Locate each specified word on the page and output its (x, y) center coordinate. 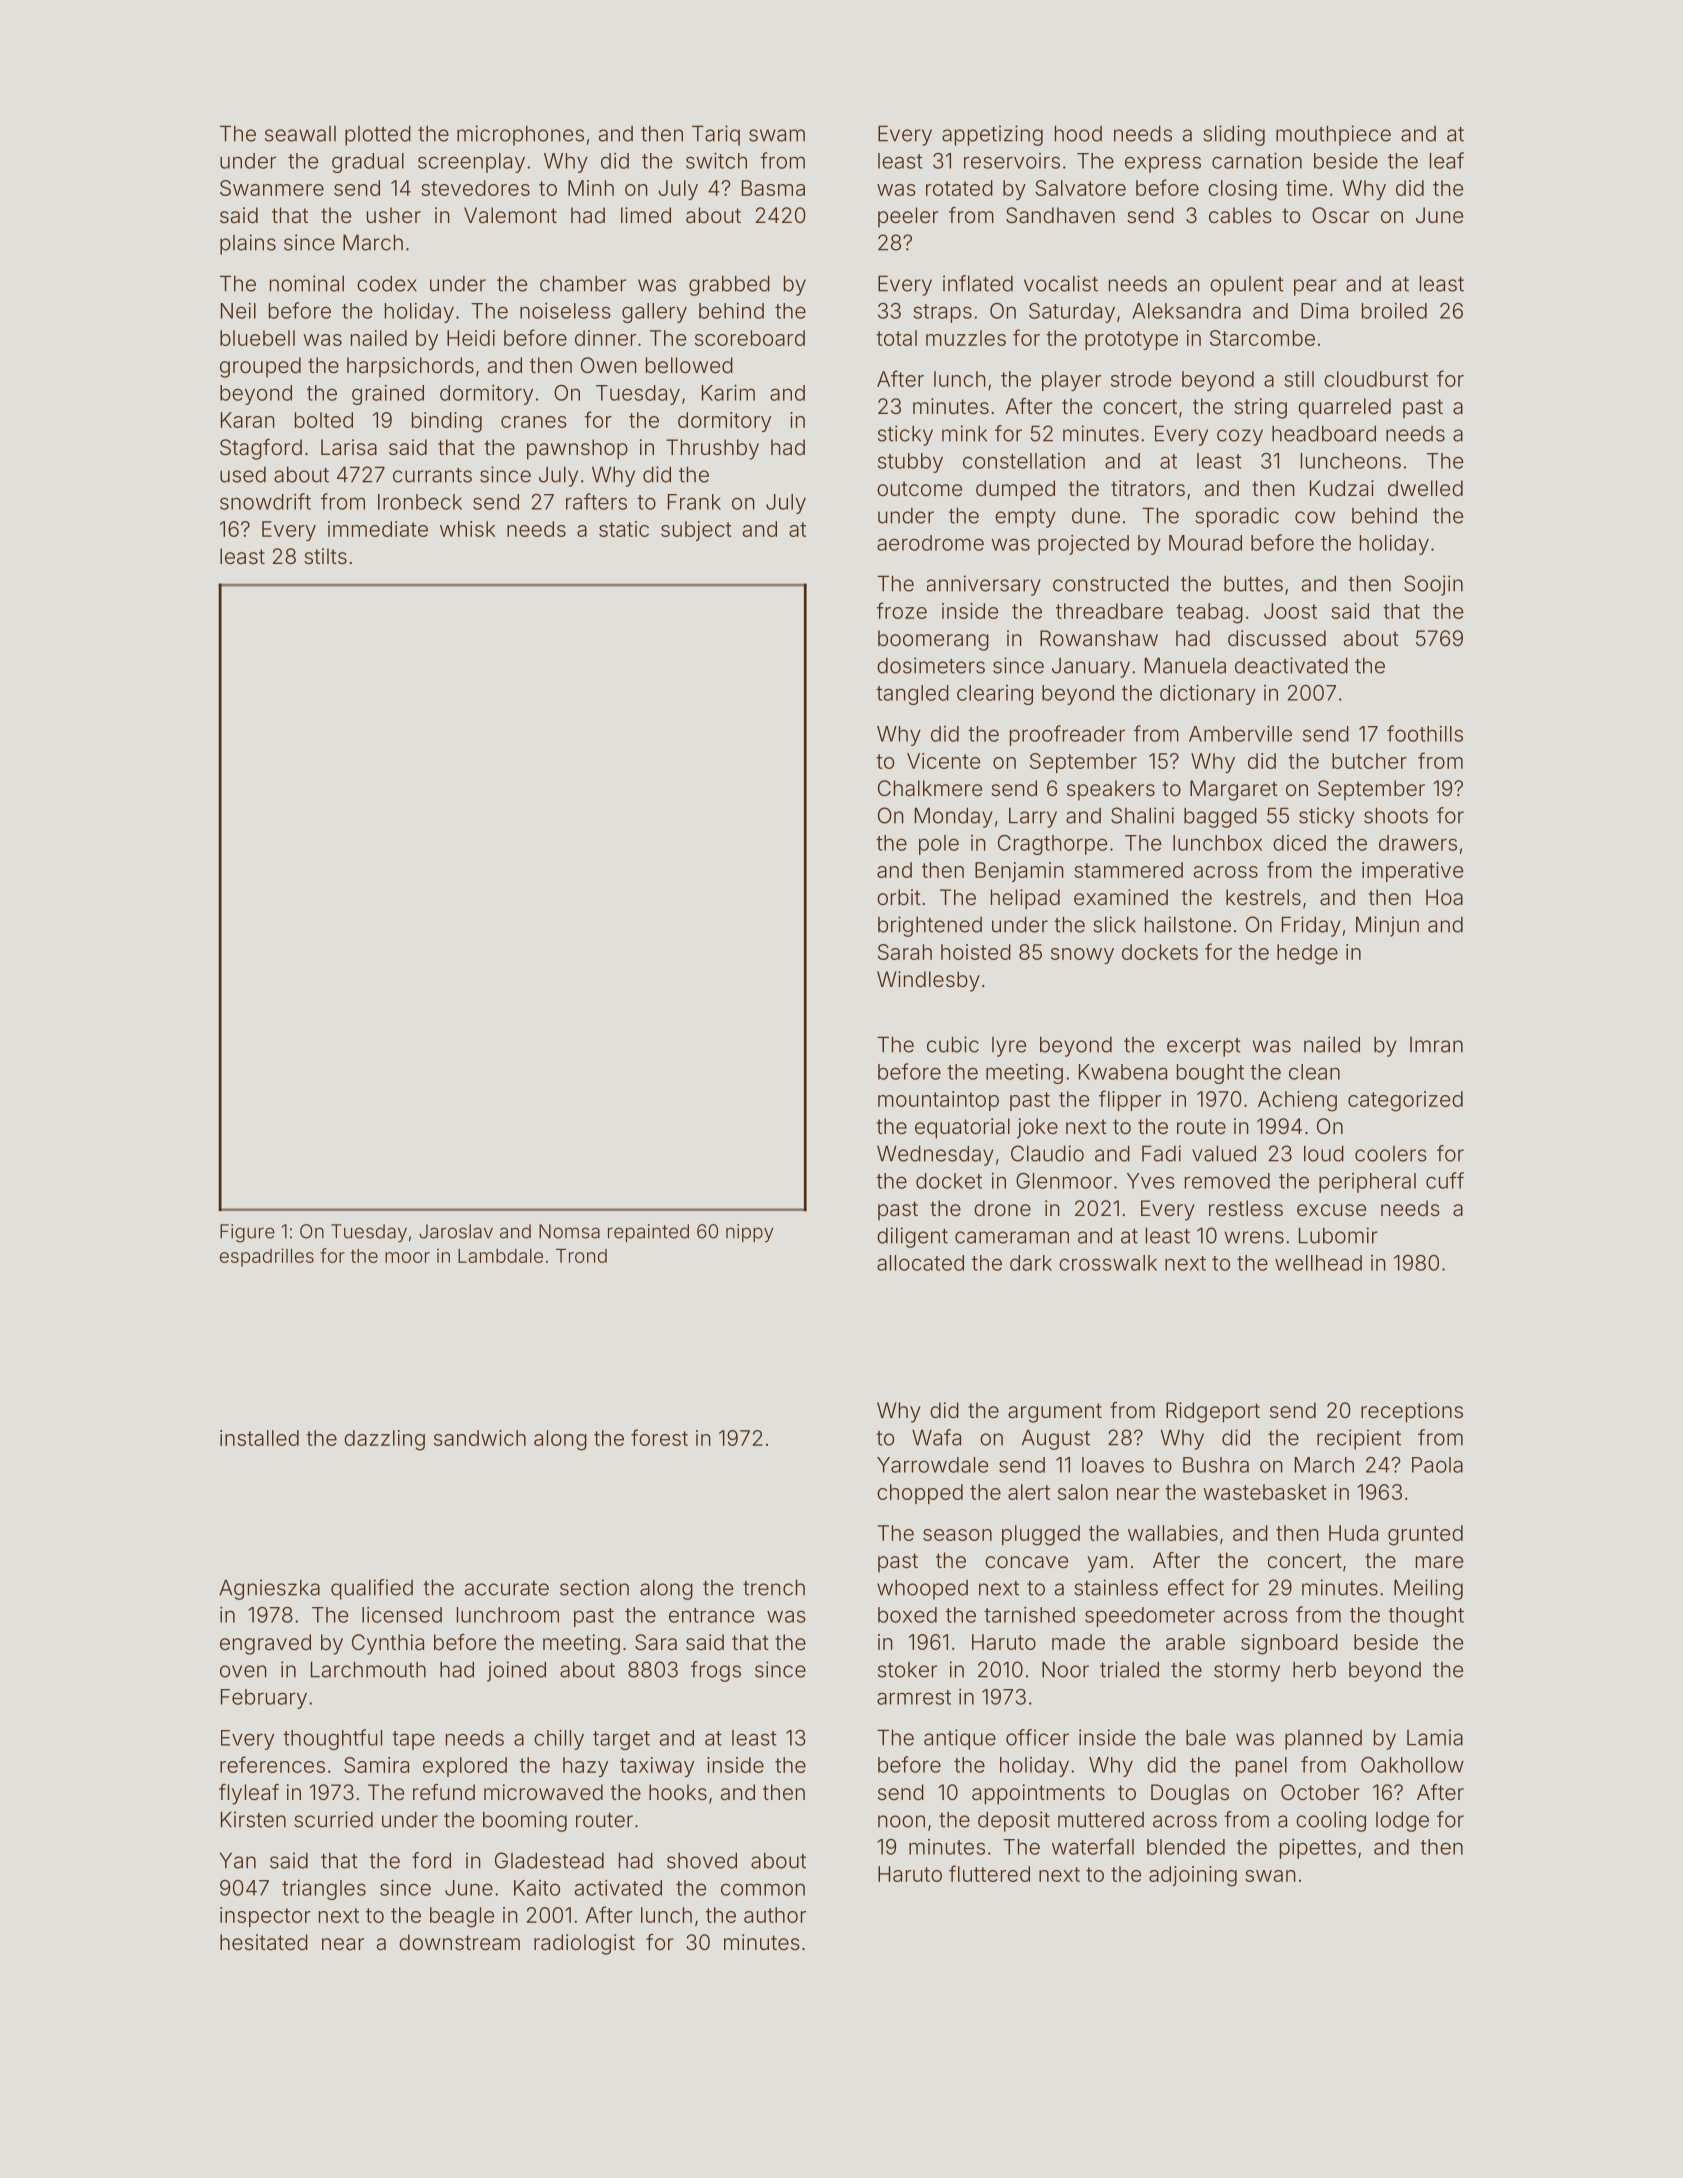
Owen (609, 365)
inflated (978, 283)
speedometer (1150, 1617)
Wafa (936, 1437)
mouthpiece (1333, 135)
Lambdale (500, 1256)
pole (939, 845)
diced (1299, 843)
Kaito (537, 1888)
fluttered (989, 1873)
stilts (325, 556)
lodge (1402, 1821)
